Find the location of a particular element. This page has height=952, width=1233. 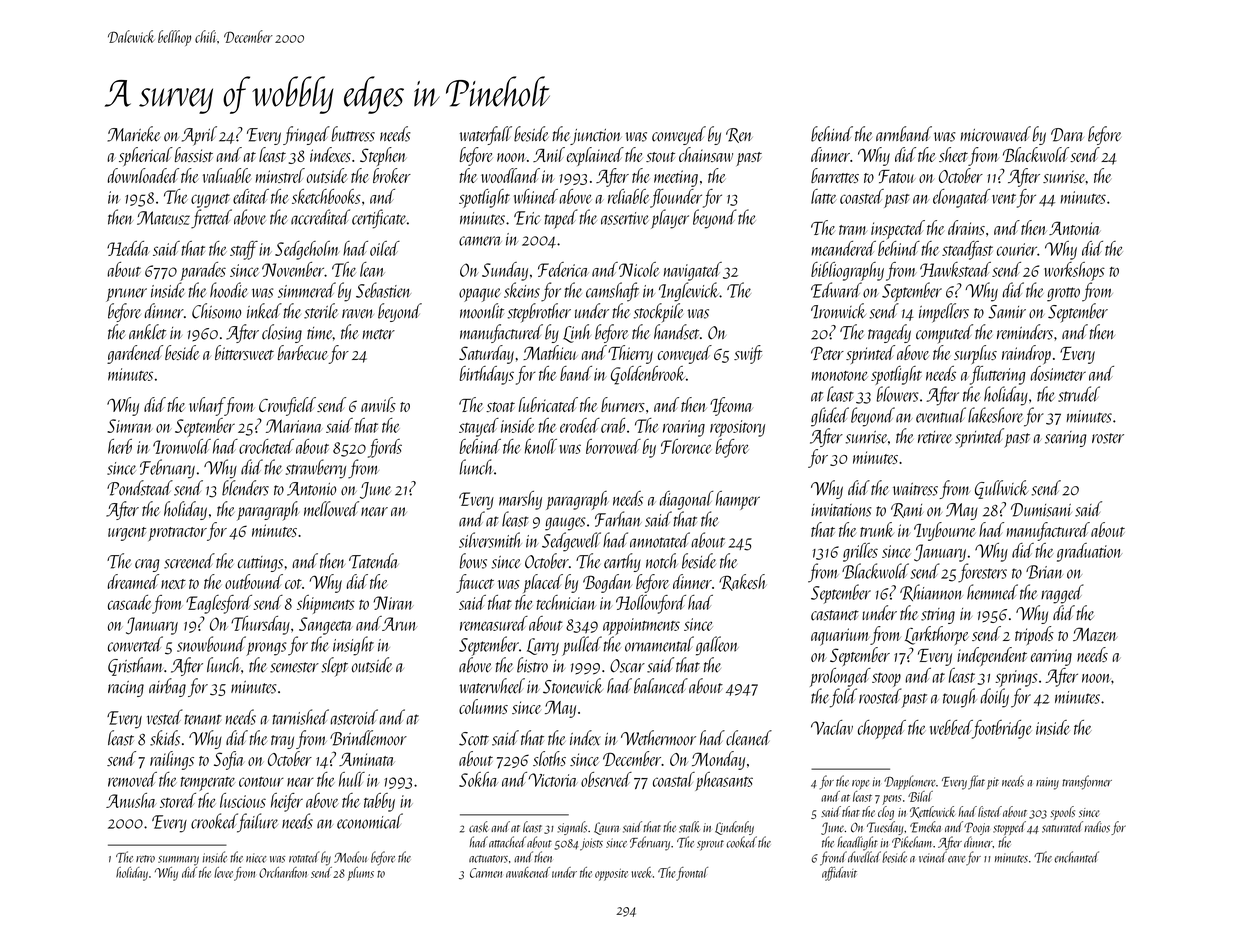

tabby is located at coordinates (379, 802).
